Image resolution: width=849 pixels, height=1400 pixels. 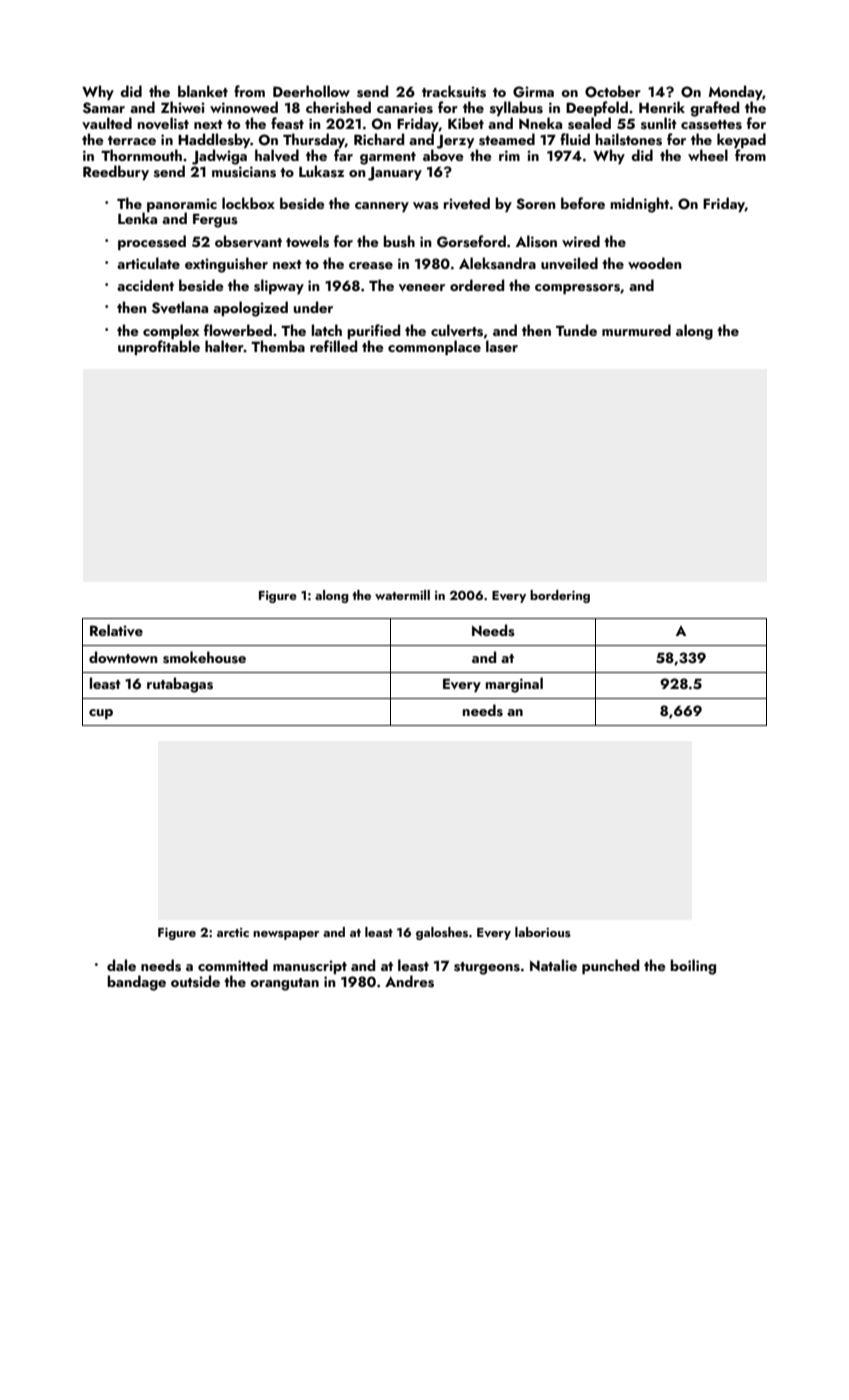 I want to click on wooden, so click(x=655, y=263).
